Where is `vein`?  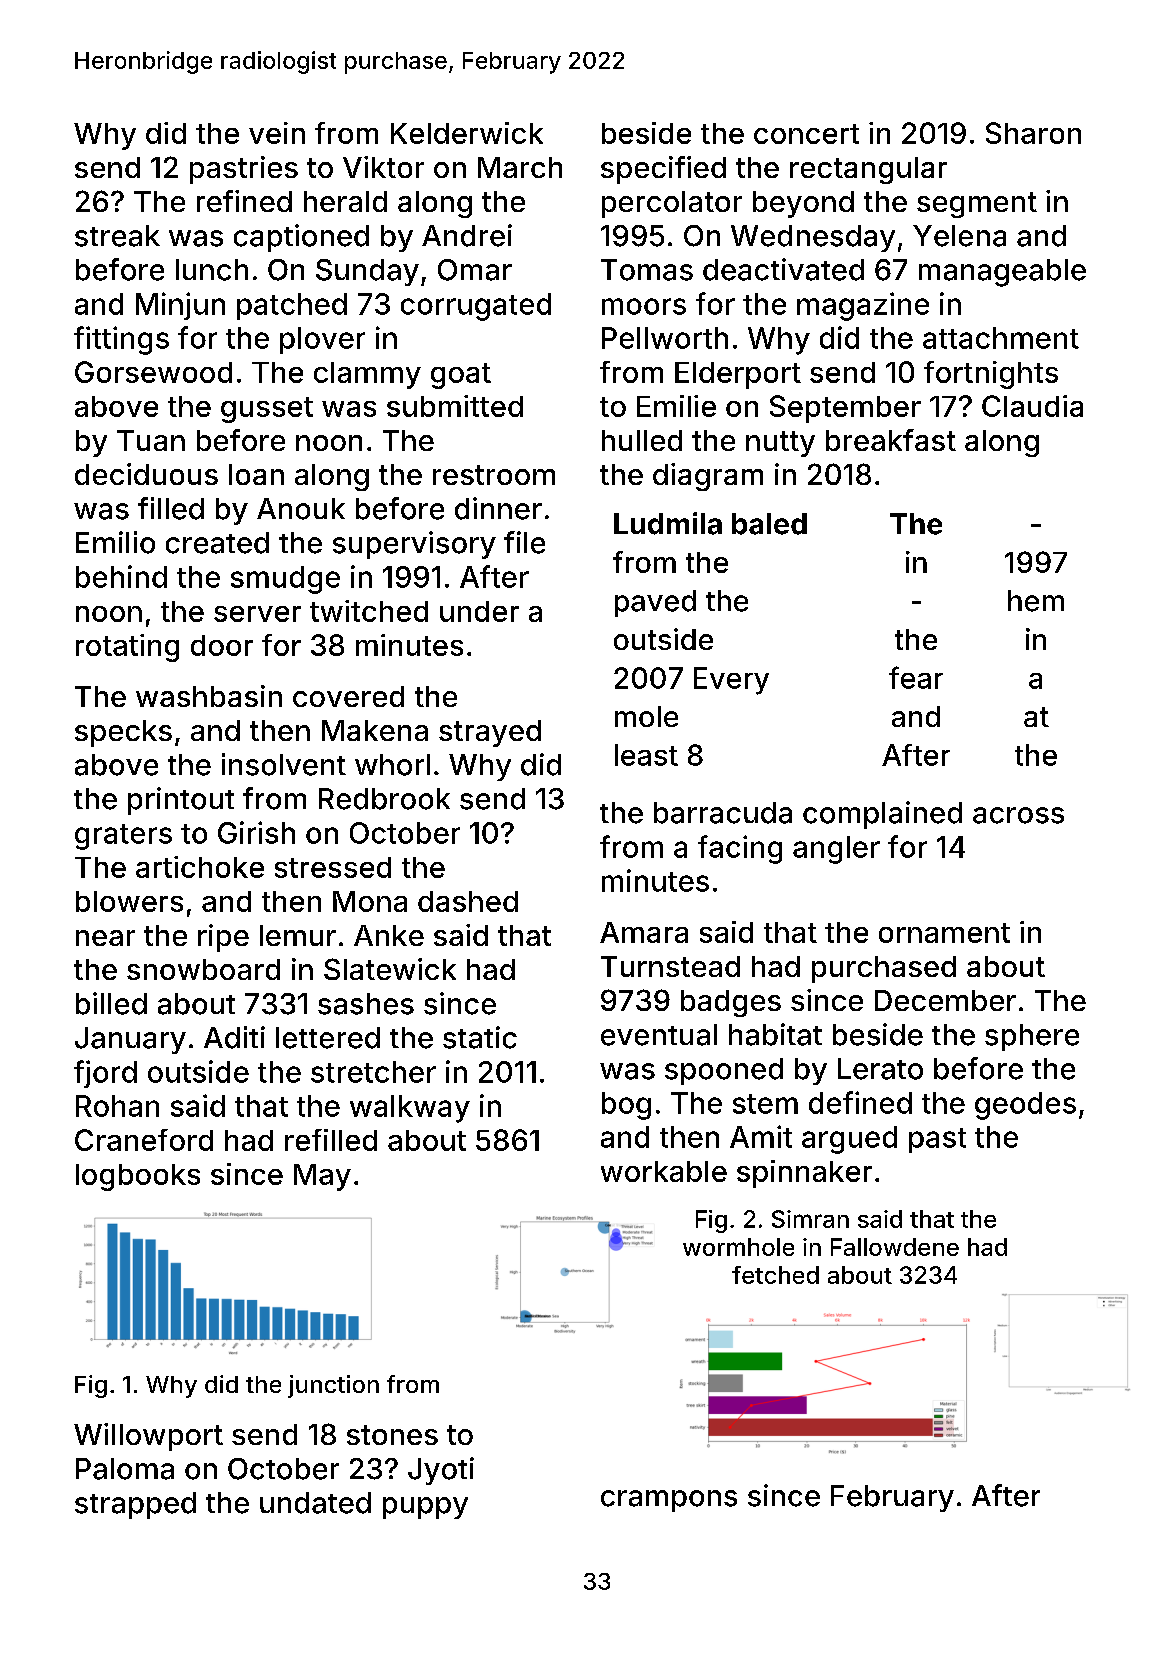
vein is located at coordinates (277, 133).
